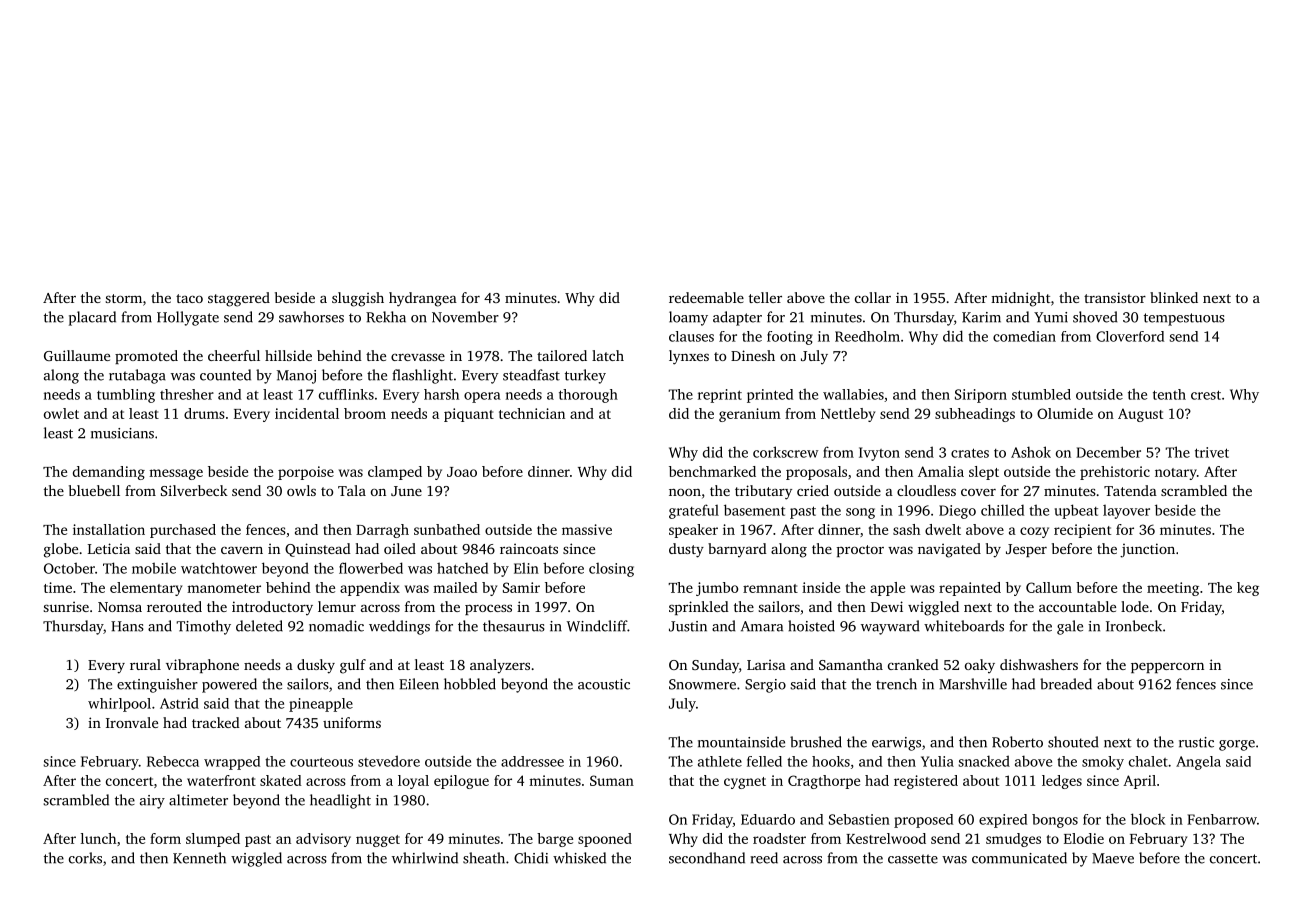  I want to click on rustic, so click(1196, 742).
